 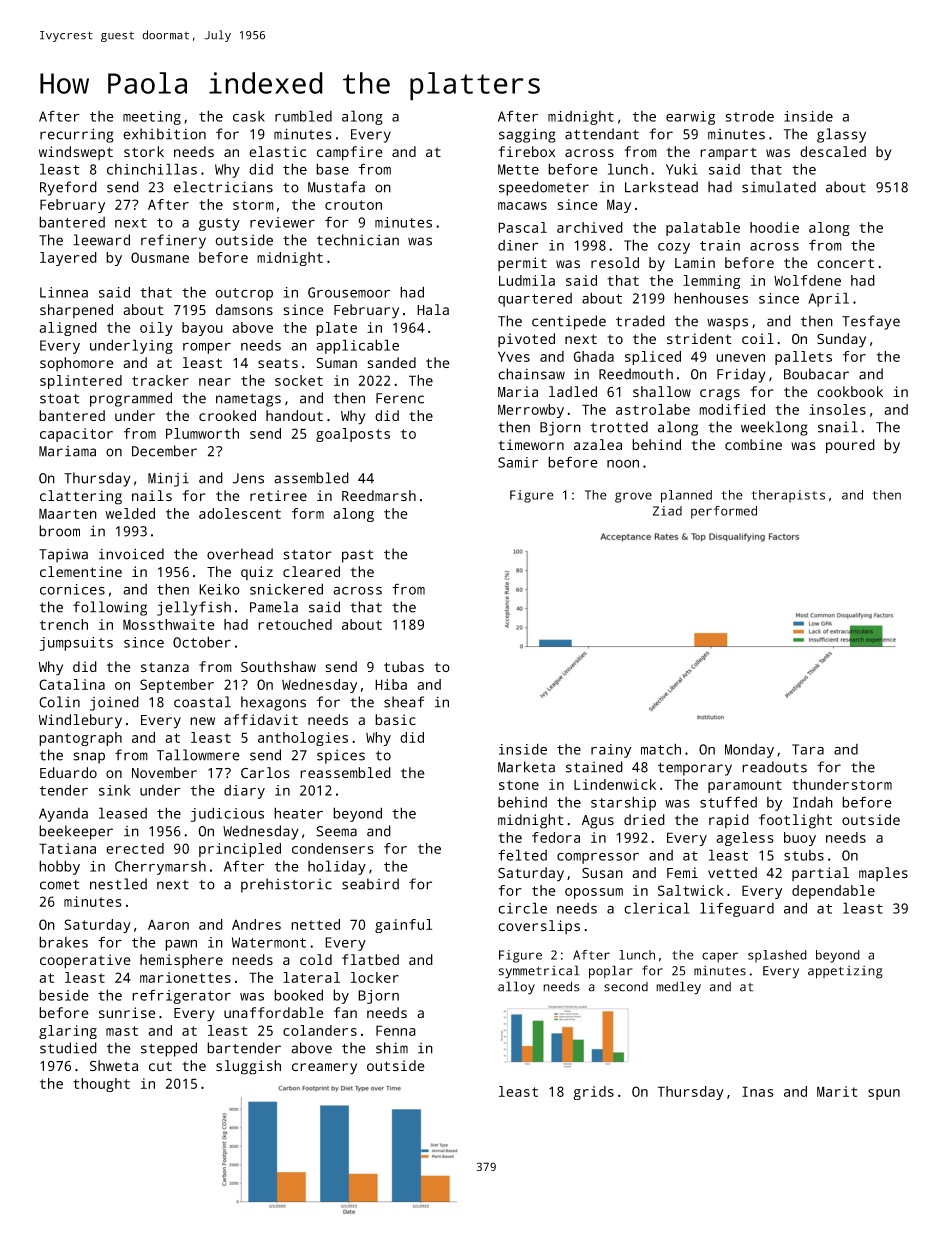 I want to click on meeting, so click(x=152, y=118).
